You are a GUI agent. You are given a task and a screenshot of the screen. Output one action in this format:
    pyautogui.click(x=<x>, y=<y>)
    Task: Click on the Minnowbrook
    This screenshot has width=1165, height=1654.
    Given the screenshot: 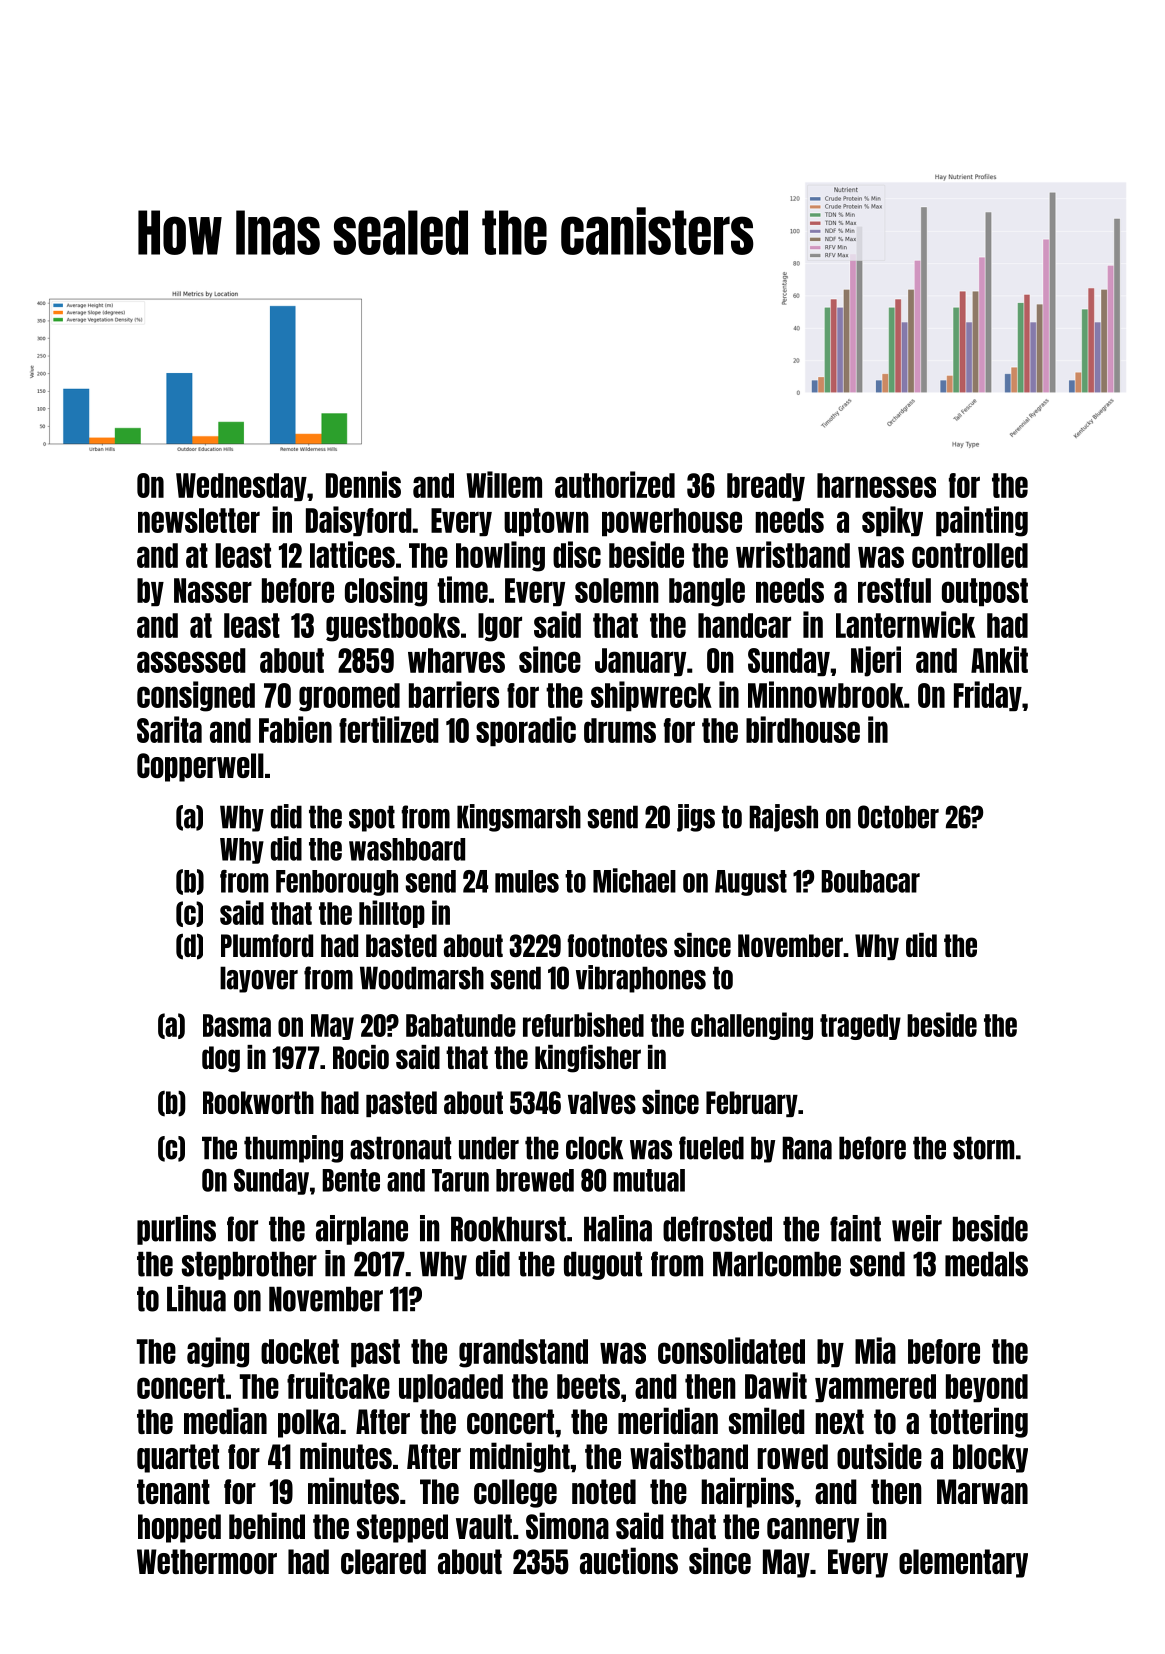 What is the action you would take?
    pyautogui.click(x=826, y=694)
